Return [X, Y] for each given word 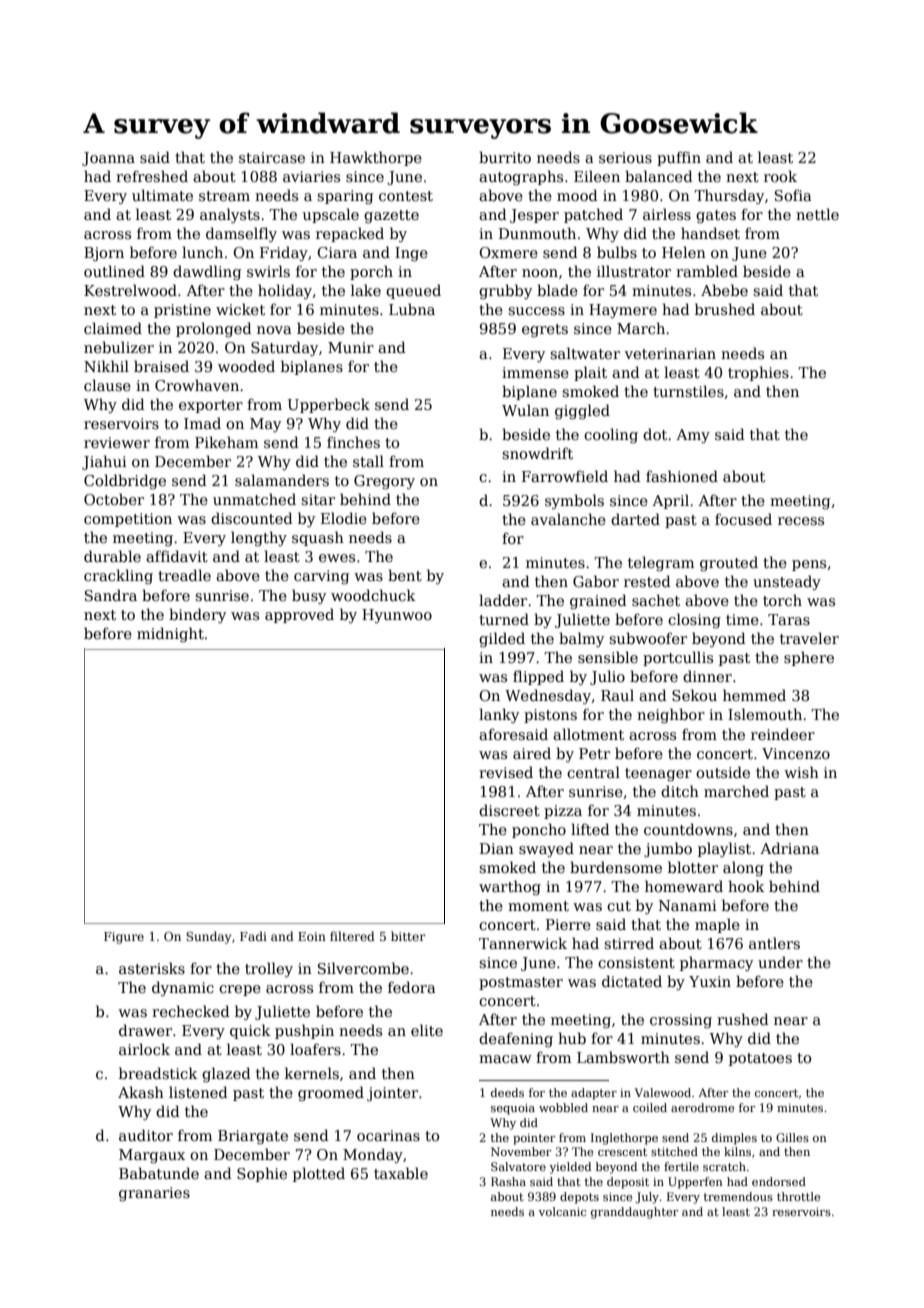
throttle [799, 1196]
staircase [272, 157]
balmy [581, 639]
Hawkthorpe [376, 158]
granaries [154, 1194]
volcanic [562, 1211]
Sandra [111, 595]
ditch [680, 791]
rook [780, 176]
